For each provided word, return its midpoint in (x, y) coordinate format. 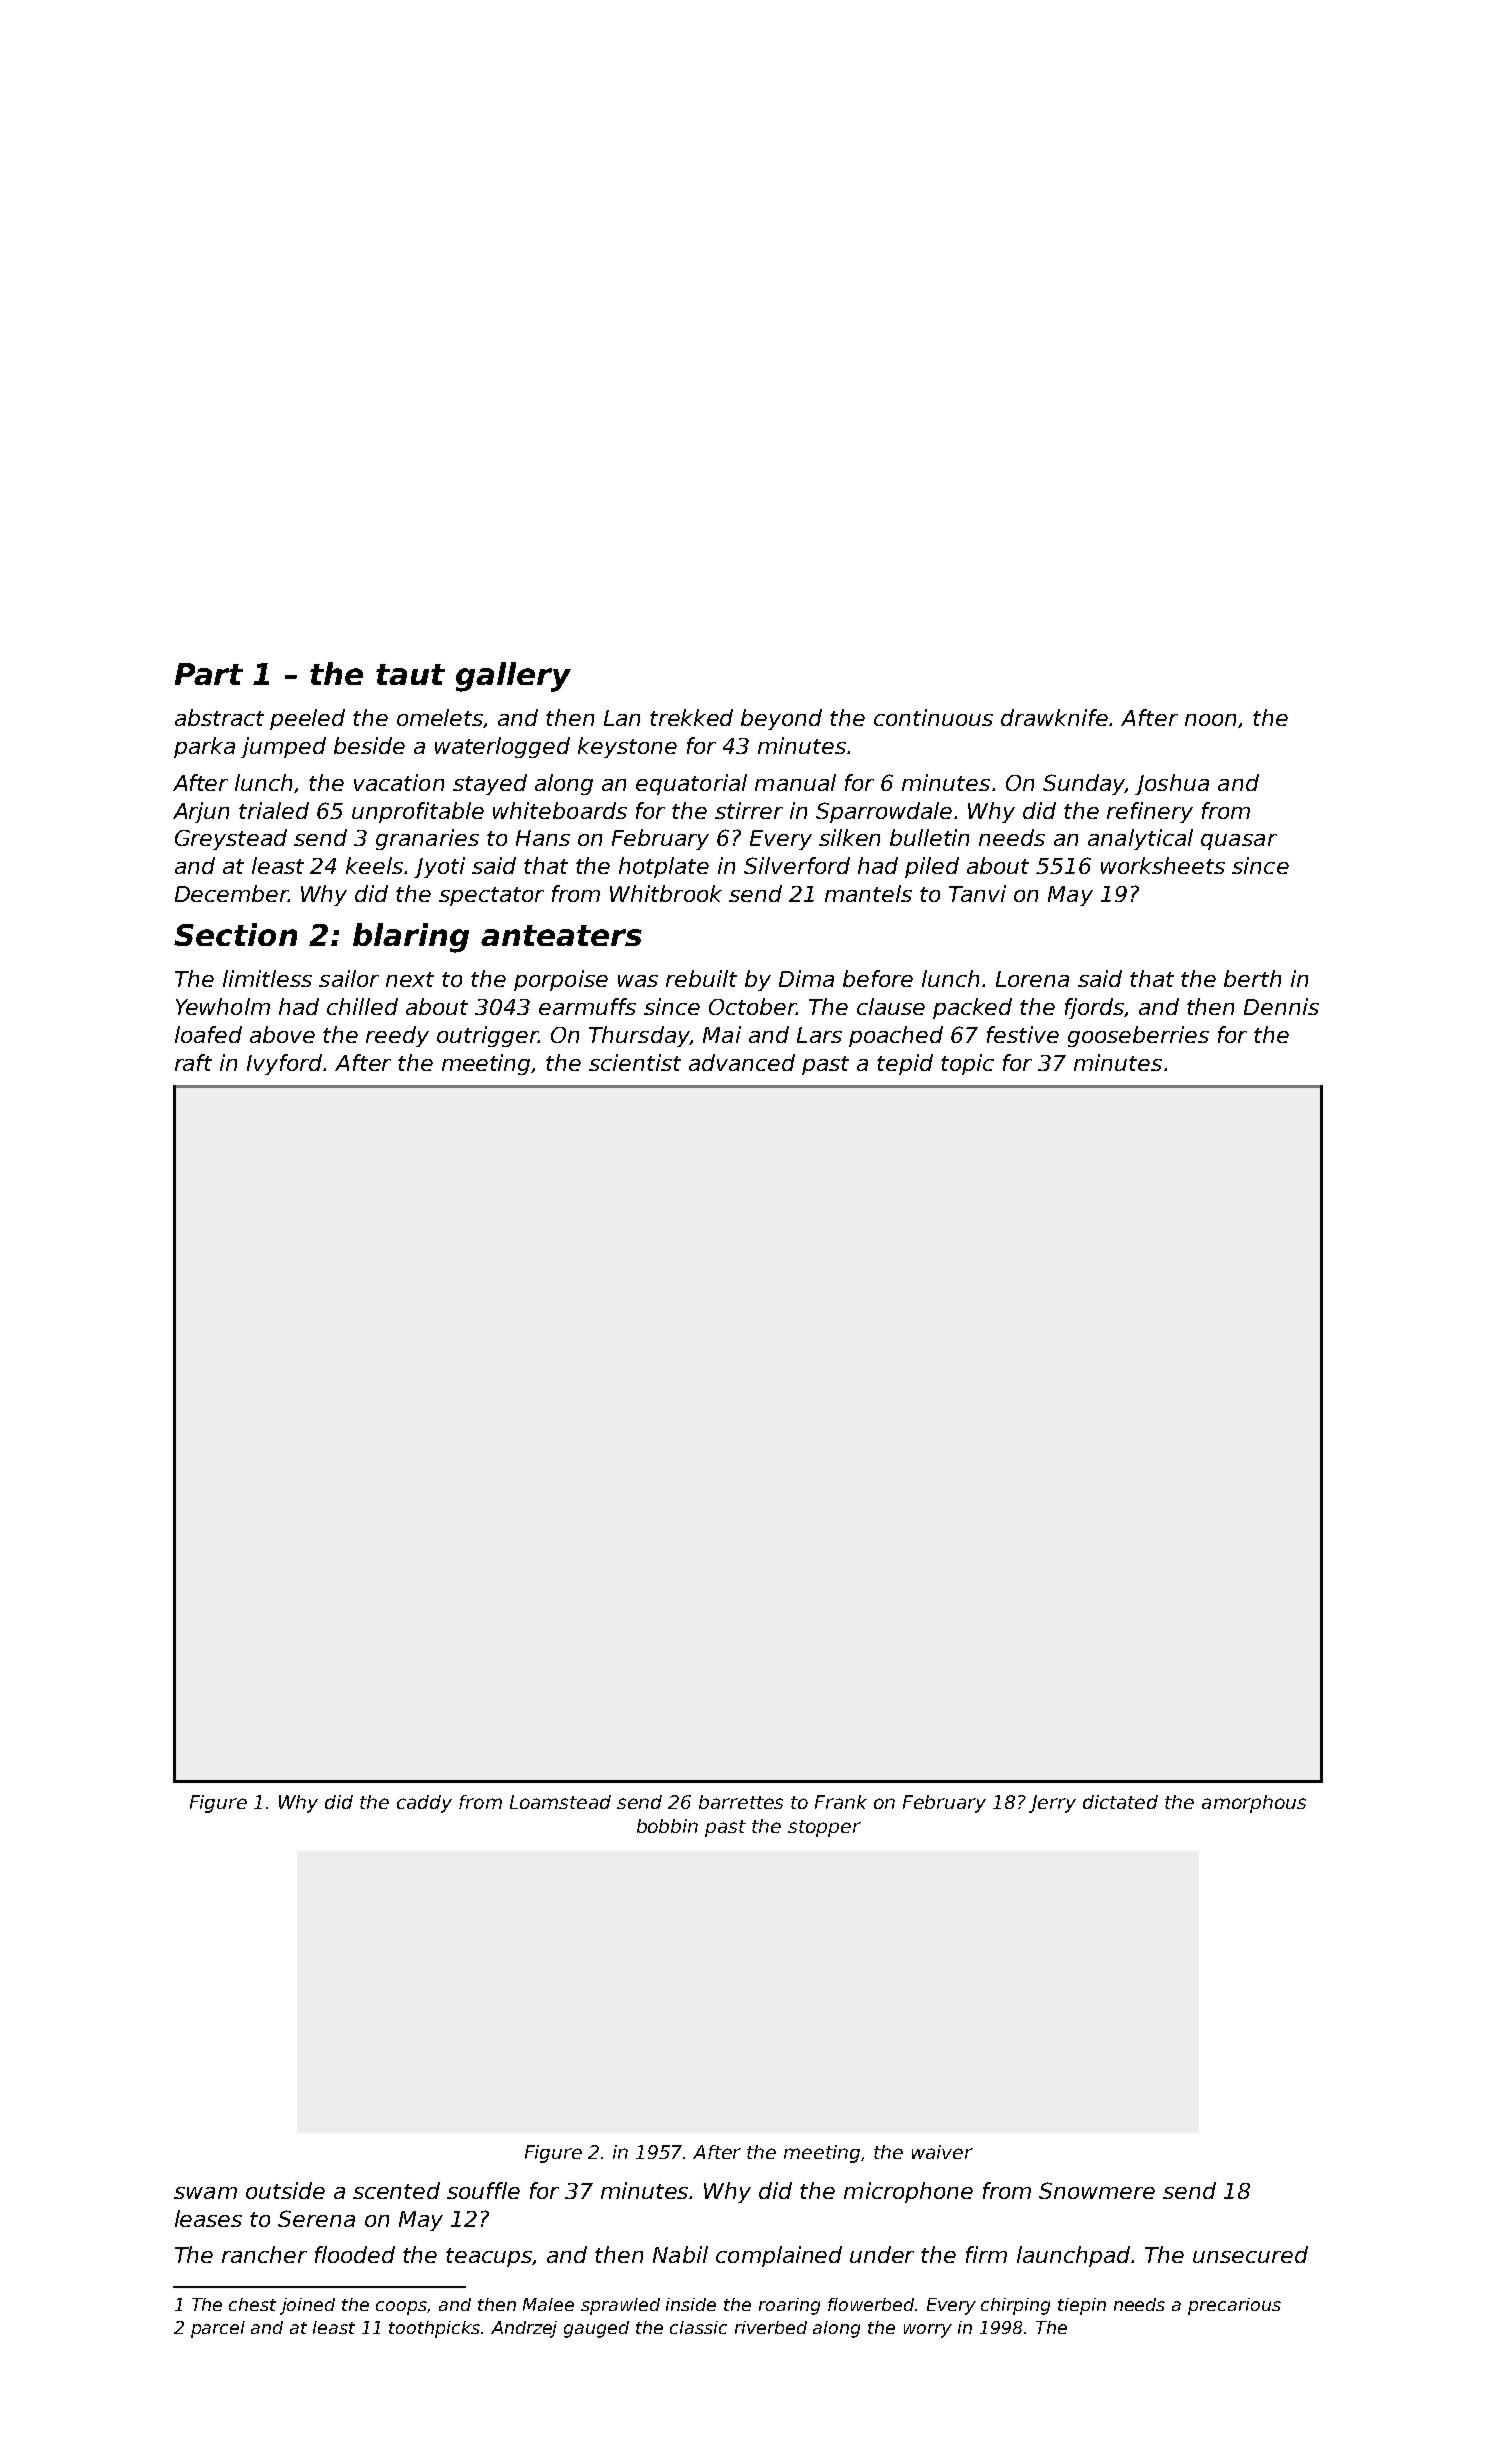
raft (193, 1062)
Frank (841, 1802)
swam (205, 2193)
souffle (483, 2190)
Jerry (1052, 1804)
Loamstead (560, 1802)
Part (209, 674)
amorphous (1254, 1804)
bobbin (667, 1826)
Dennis (1281, 1006)
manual (795, 782)
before (878, 978)
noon (1210, 720)
